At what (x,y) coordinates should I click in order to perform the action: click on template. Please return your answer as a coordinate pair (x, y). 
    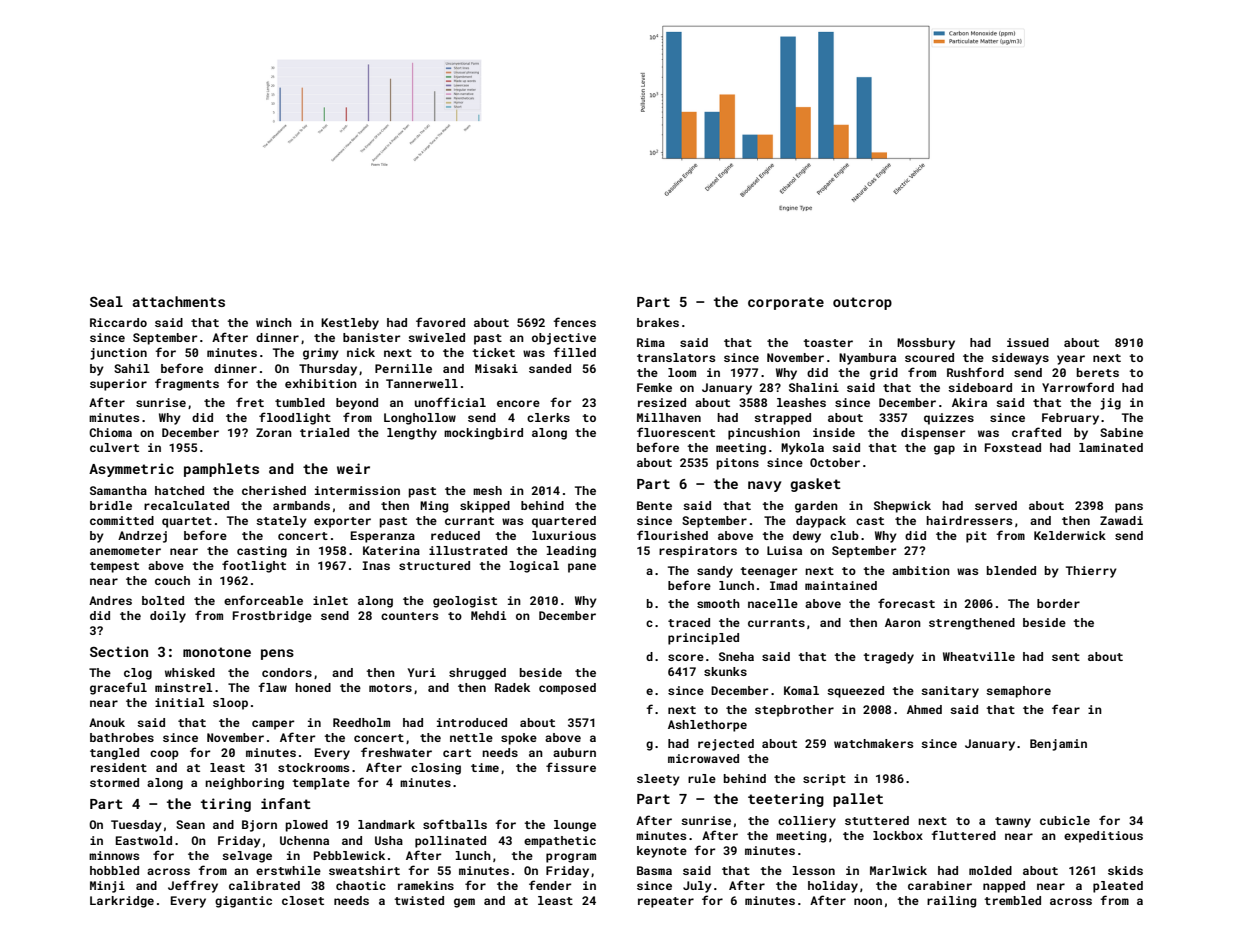
    Looking at the image, I should click on (321, 784).
